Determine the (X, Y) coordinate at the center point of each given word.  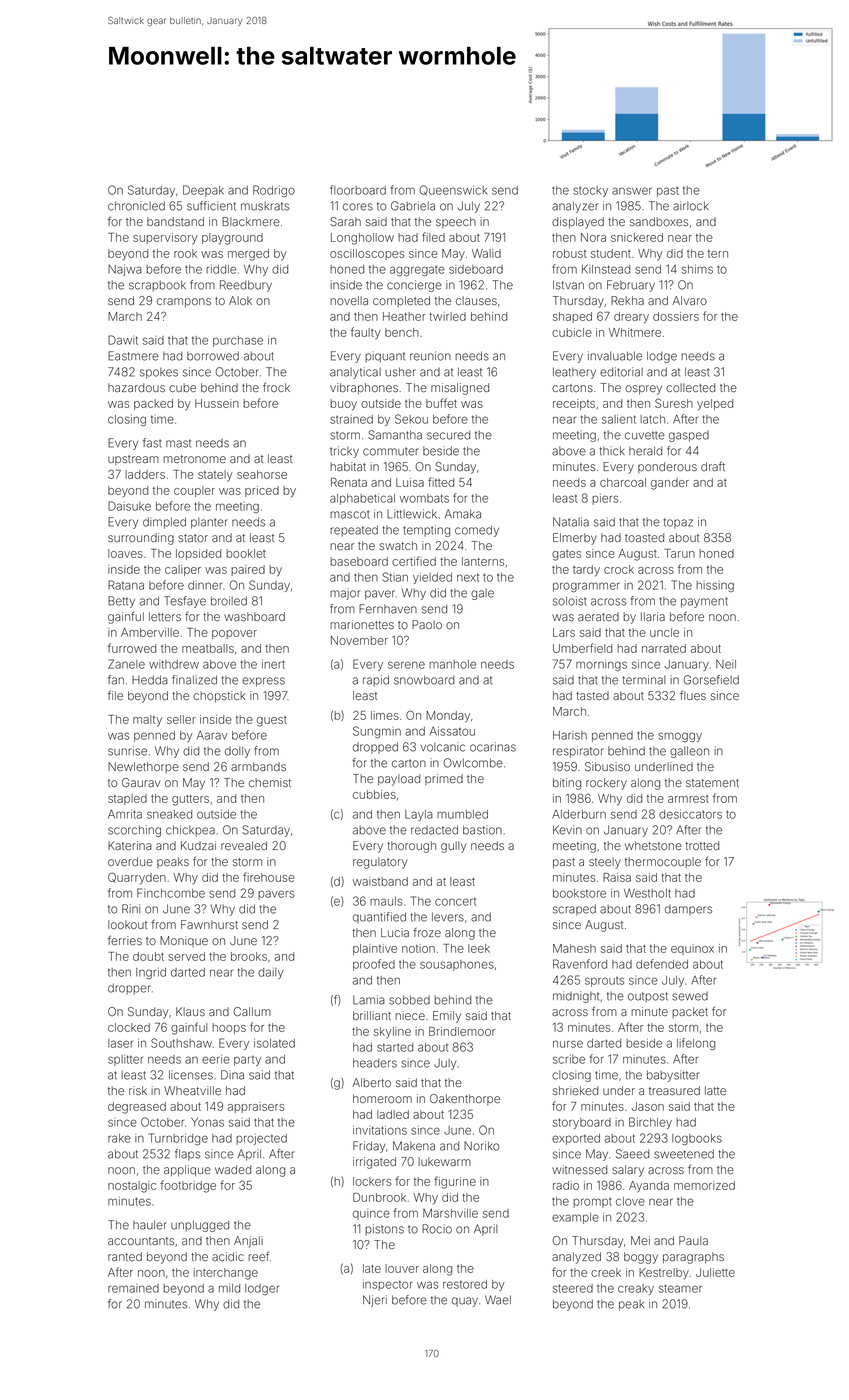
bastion (482, 830)
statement (712, 783)
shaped (572, 317)
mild (229, 1288)
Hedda (150, 680)
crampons (184, 302)
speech (456, 222)
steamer (680, 1288)
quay (465, 1302)
